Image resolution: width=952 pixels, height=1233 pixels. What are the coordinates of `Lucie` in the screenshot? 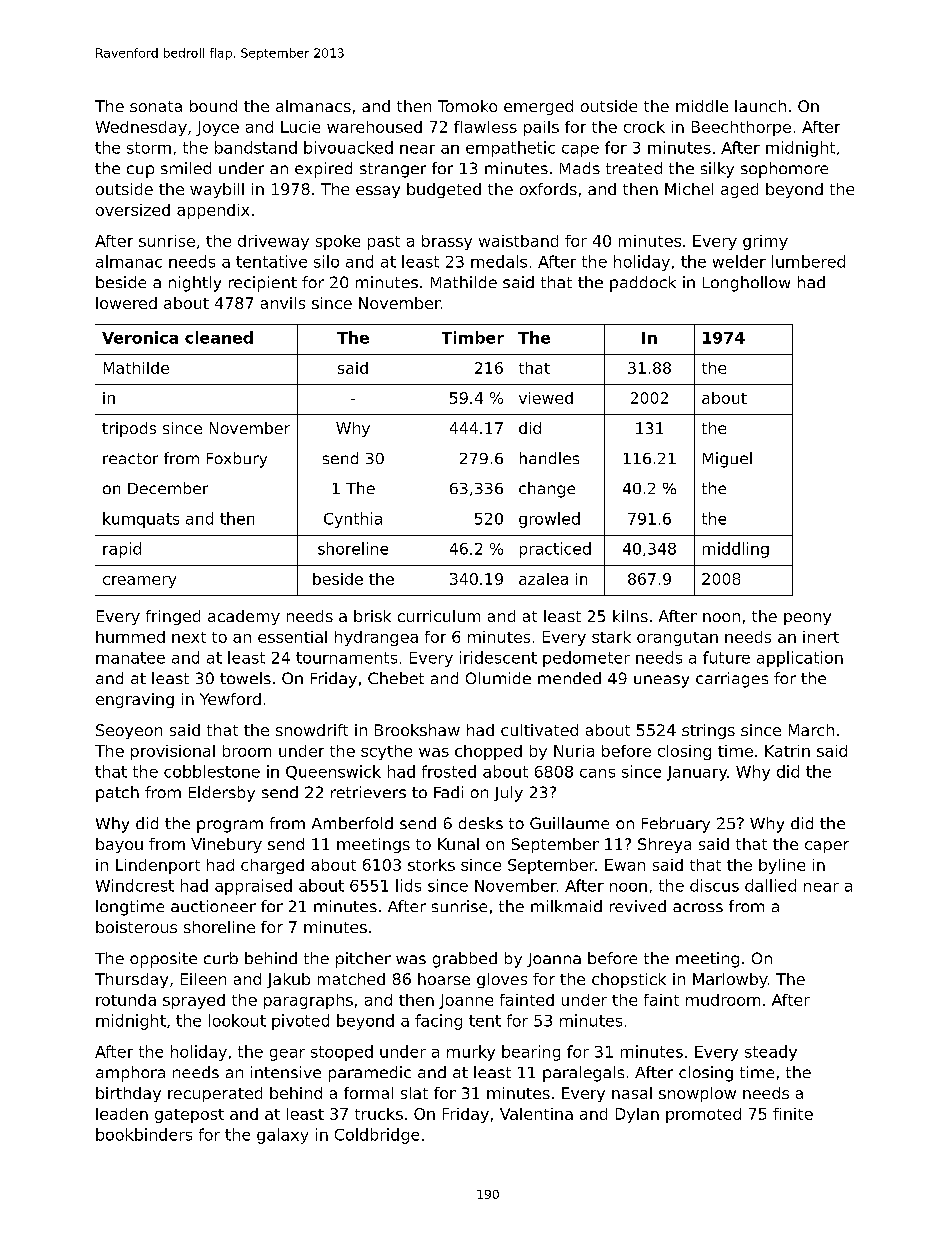 It's located at (300, 127).
